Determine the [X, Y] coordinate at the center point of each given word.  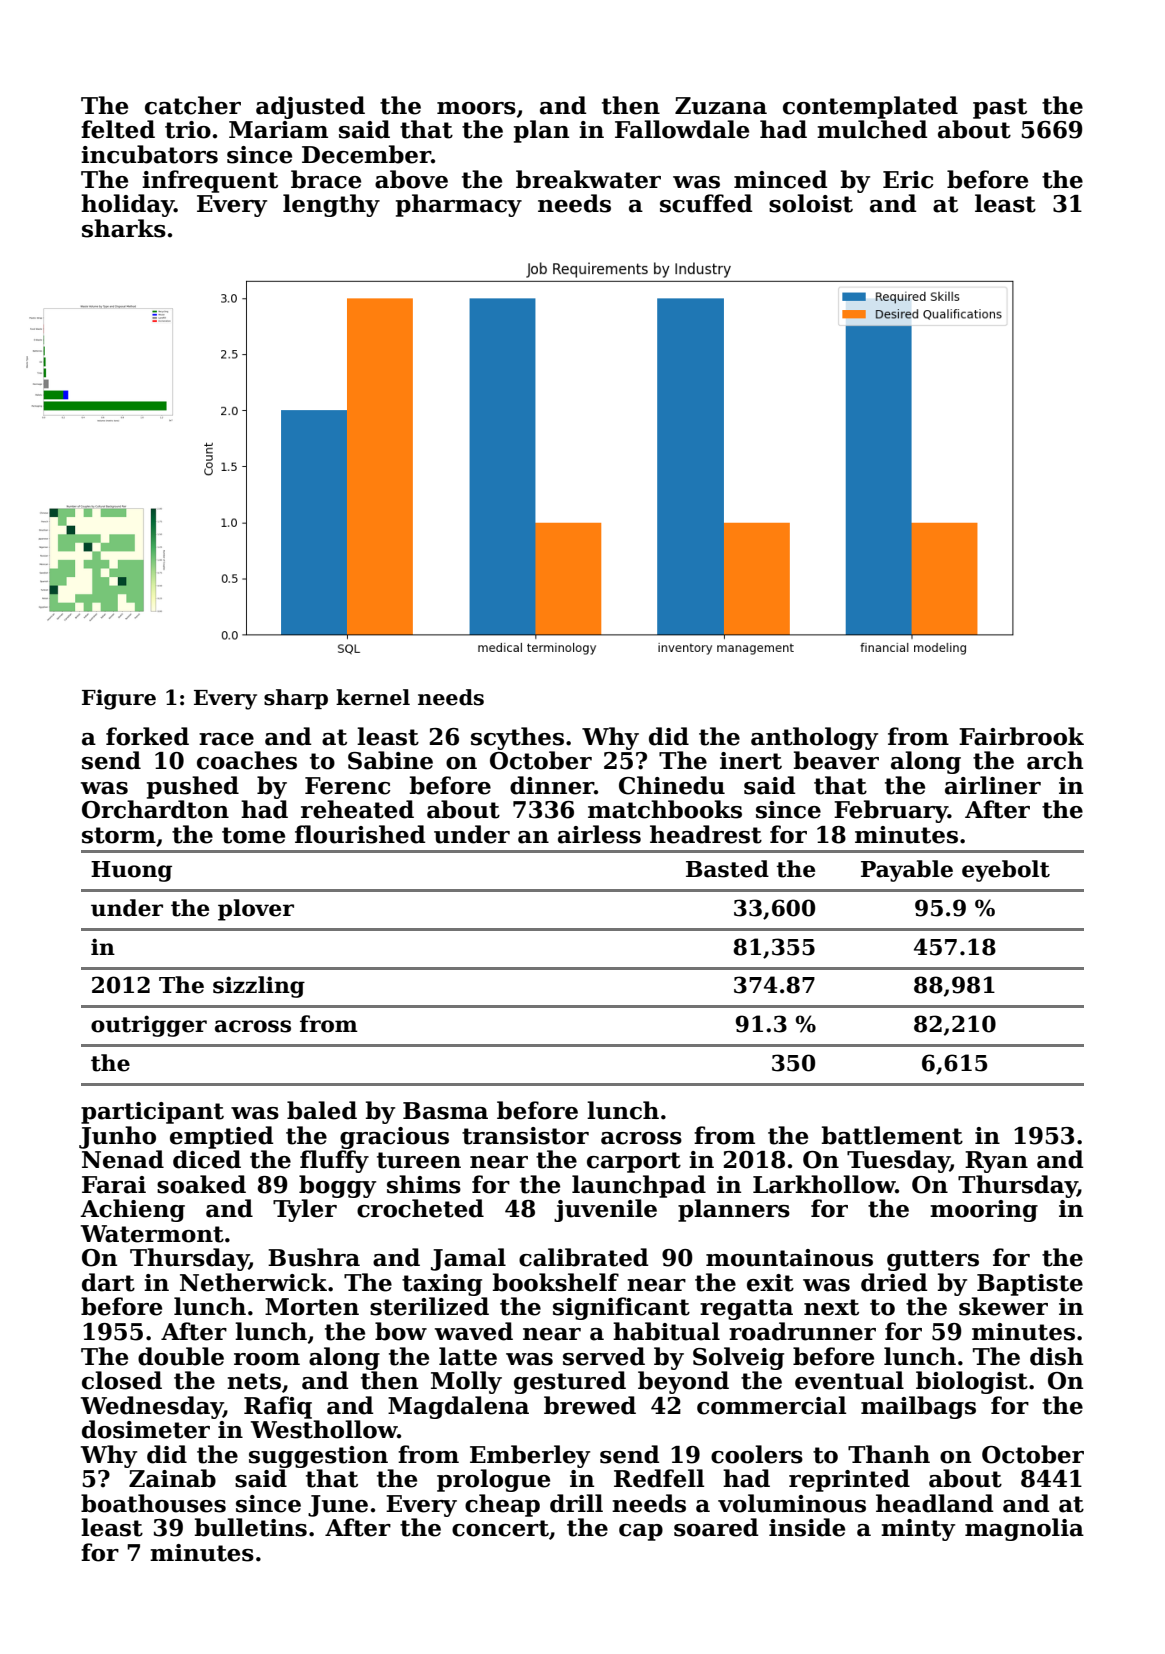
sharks [124, 228]
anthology [814, 738]
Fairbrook [1021, 736]
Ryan [996, 1162]
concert [500, 1528]
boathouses [153, 1503]
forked [147, 736]
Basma [445, 1111]
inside [807, 1527]
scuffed [706, 203]
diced [207, 1159]
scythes [517, 738]
